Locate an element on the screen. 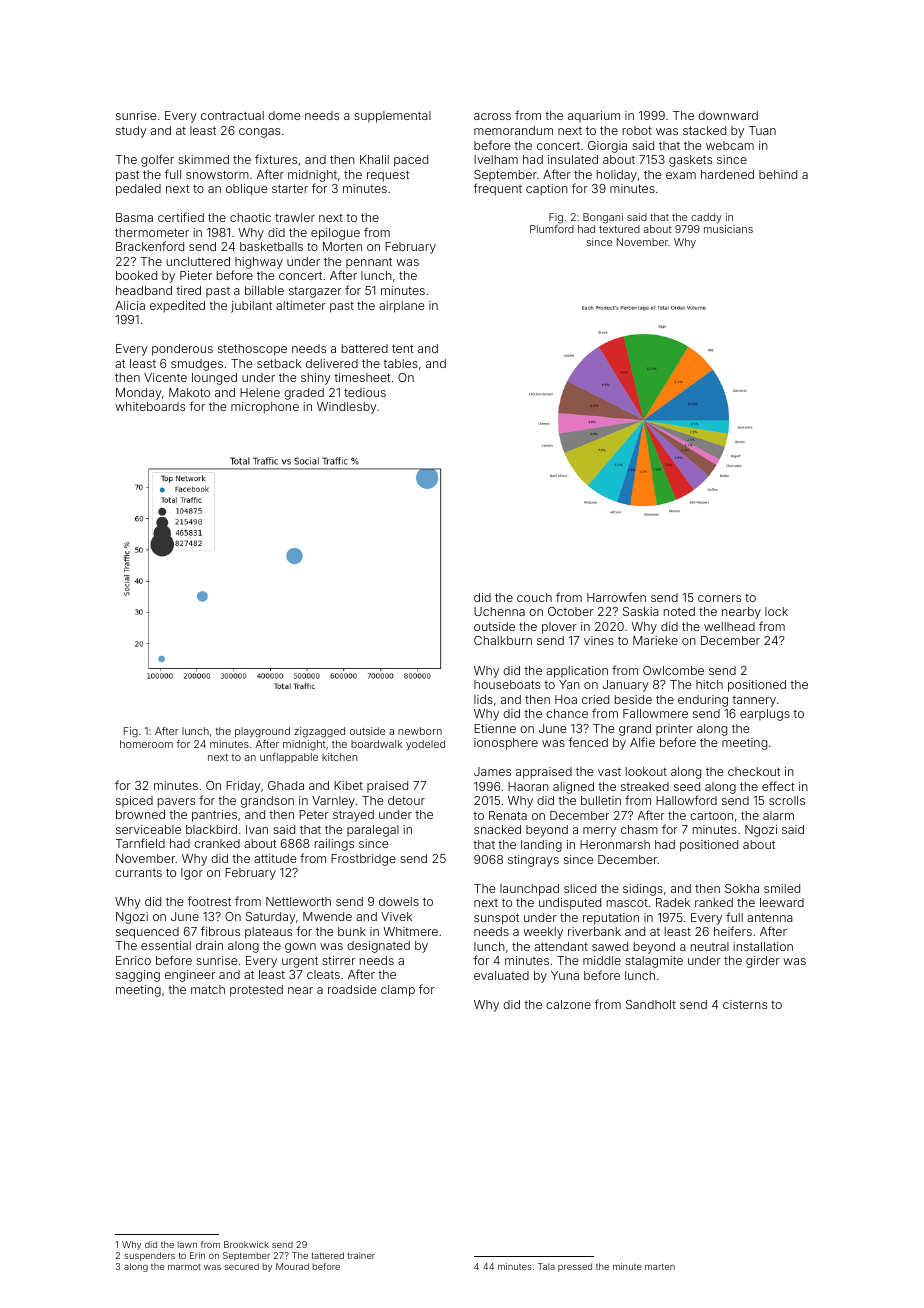 Image resolution: width=924 pixels, height=1308 pixels. behind is located at coordinates (778, 174).
